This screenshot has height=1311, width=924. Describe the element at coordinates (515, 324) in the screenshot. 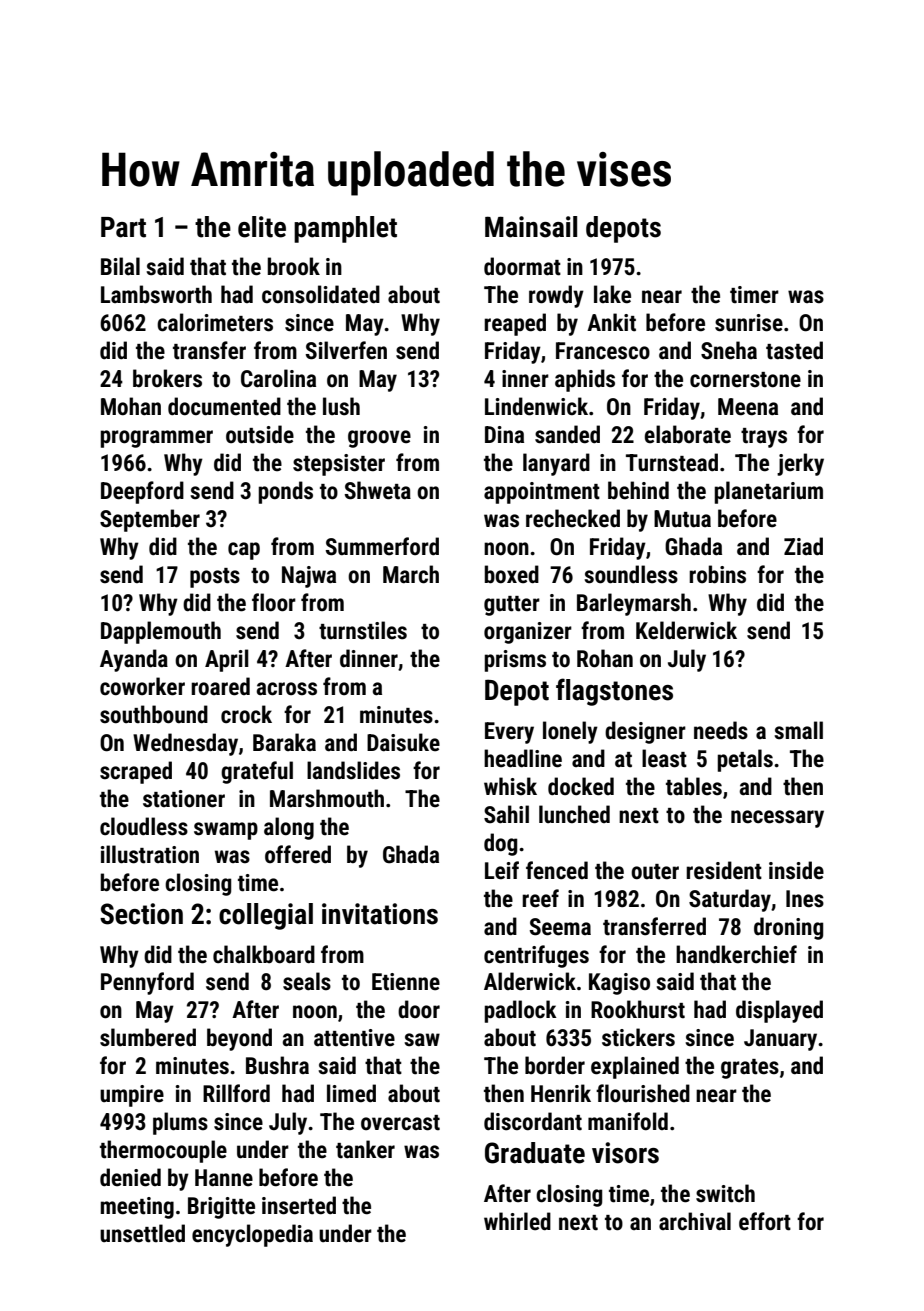

I see `reaped` at that location.
